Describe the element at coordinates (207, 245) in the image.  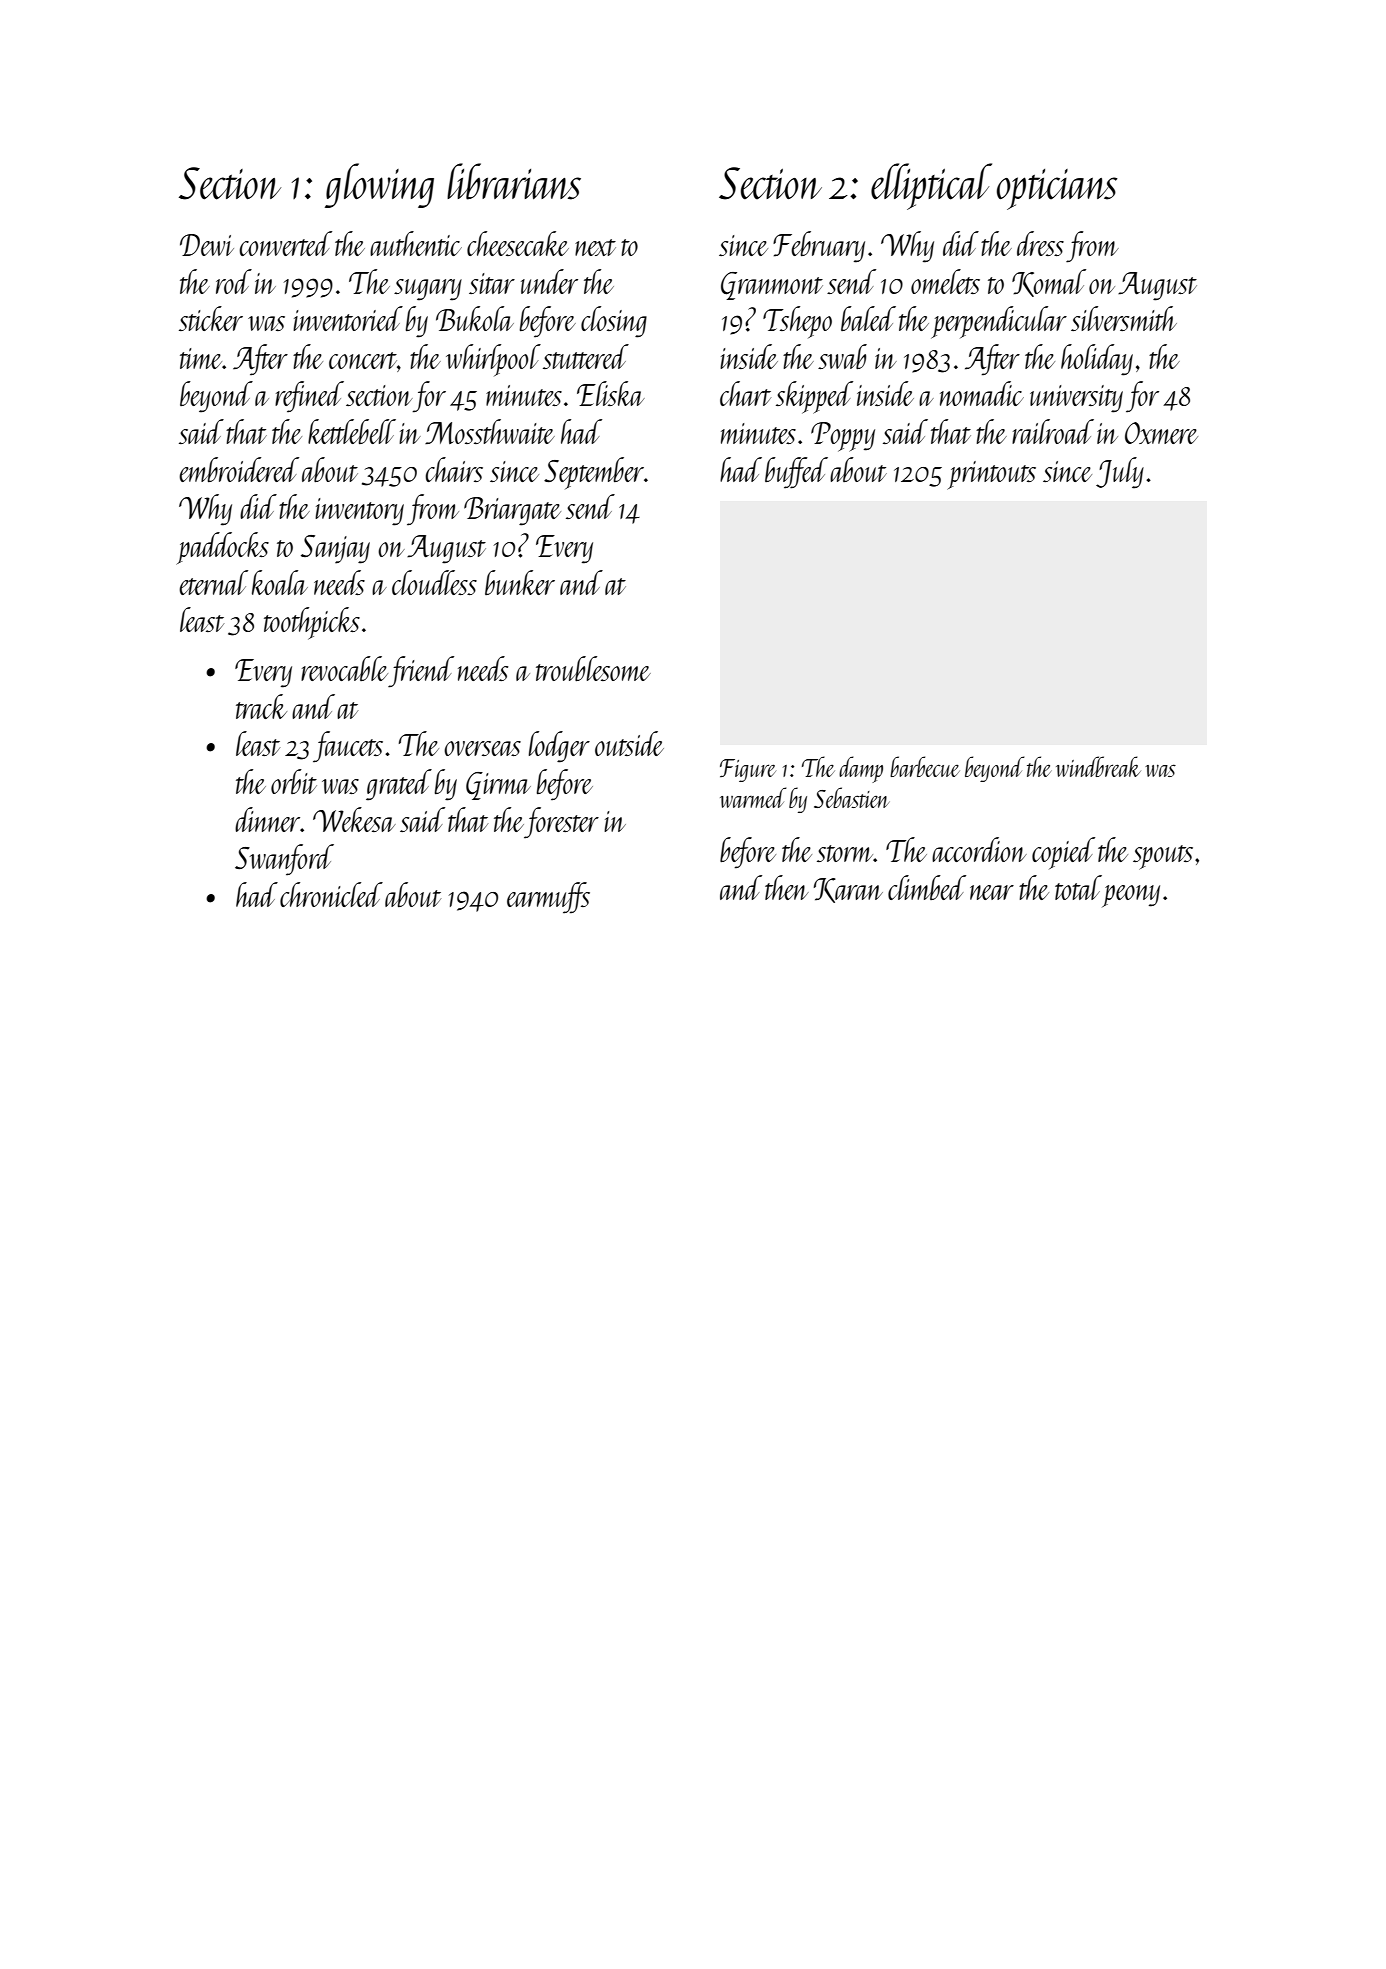
I see `Dewi` at that location.
